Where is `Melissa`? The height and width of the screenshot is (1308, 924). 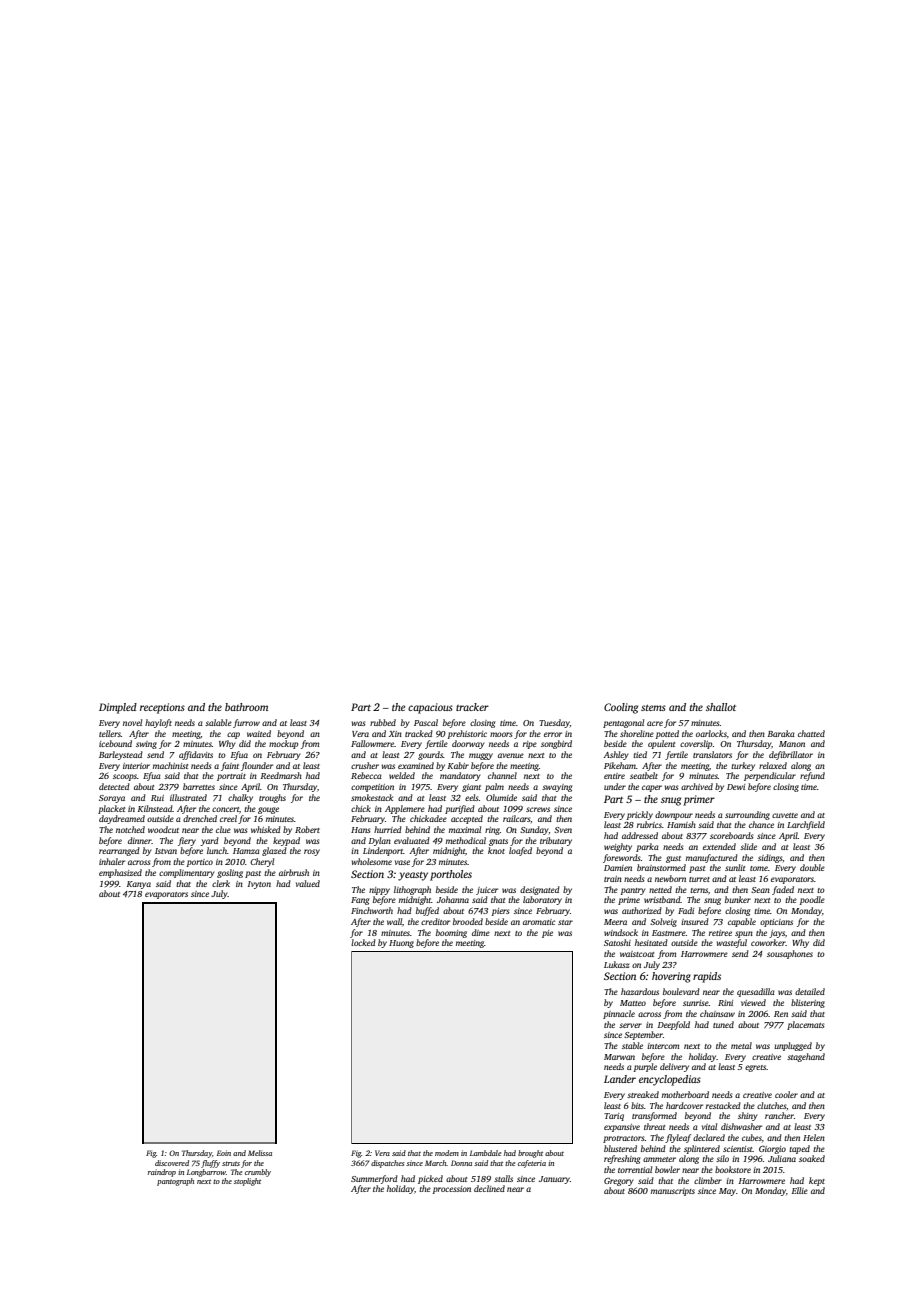 Melissa is located at coordinates (260, 1153).
